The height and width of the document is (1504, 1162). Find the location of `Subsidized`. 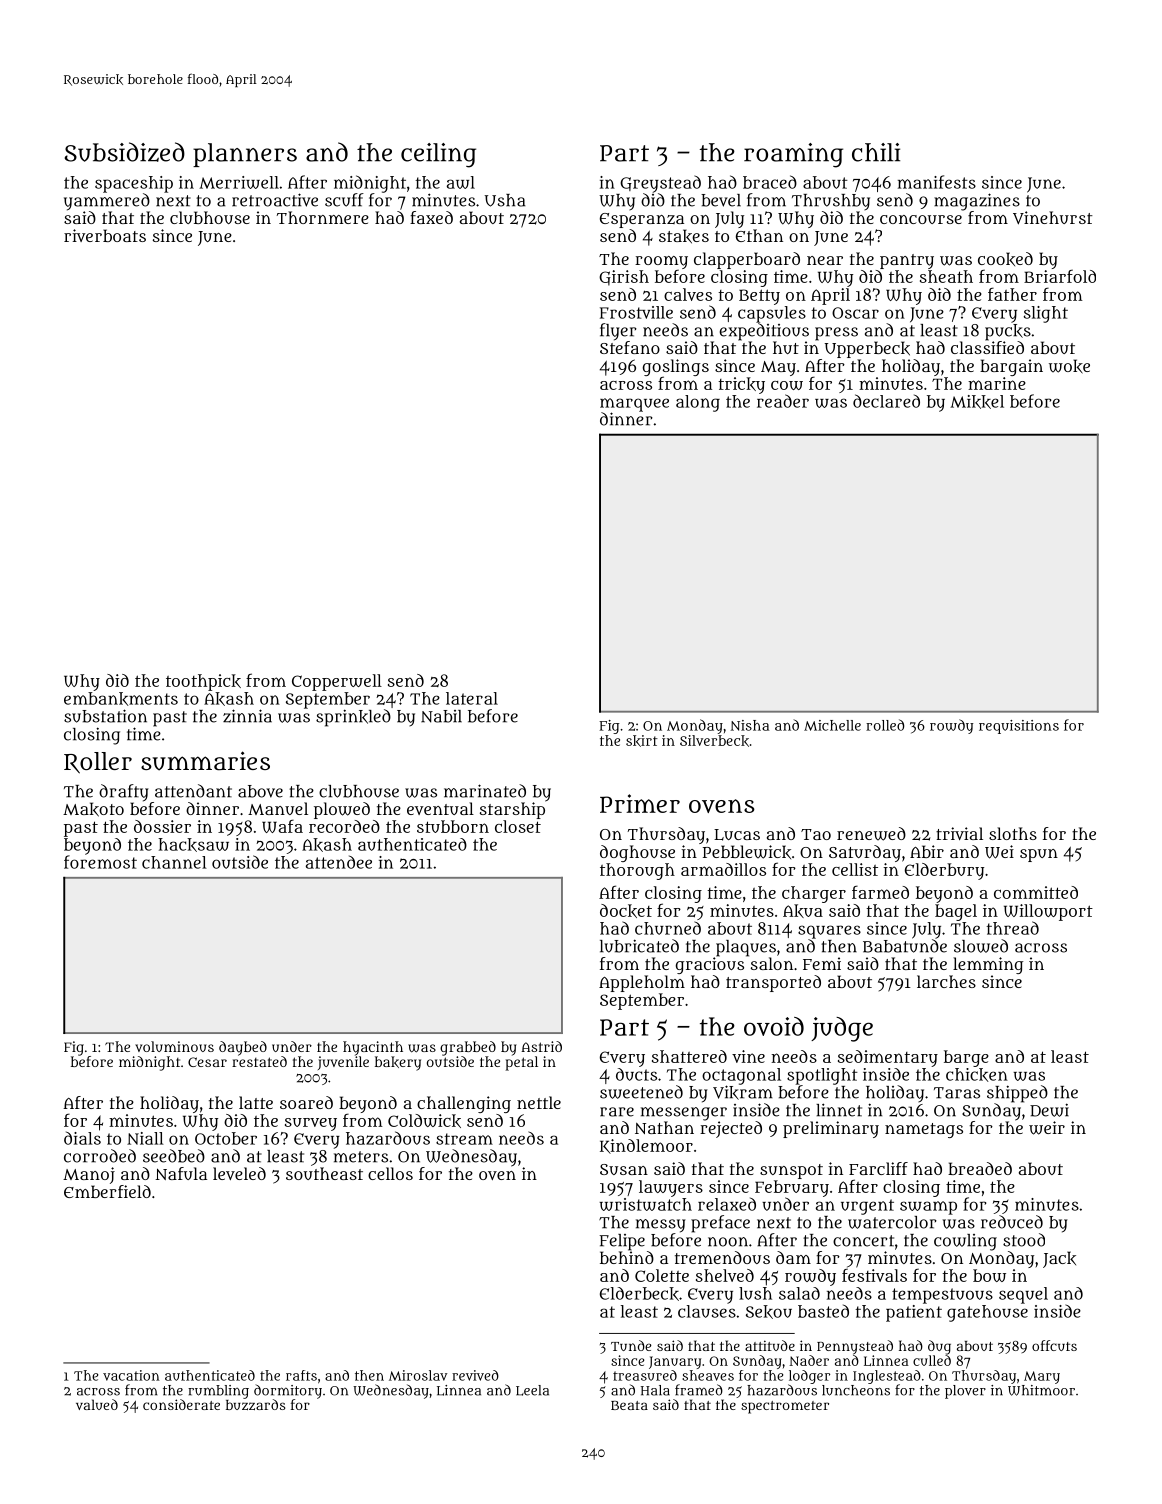

Subsidized is located at coordinates (125, 152).
